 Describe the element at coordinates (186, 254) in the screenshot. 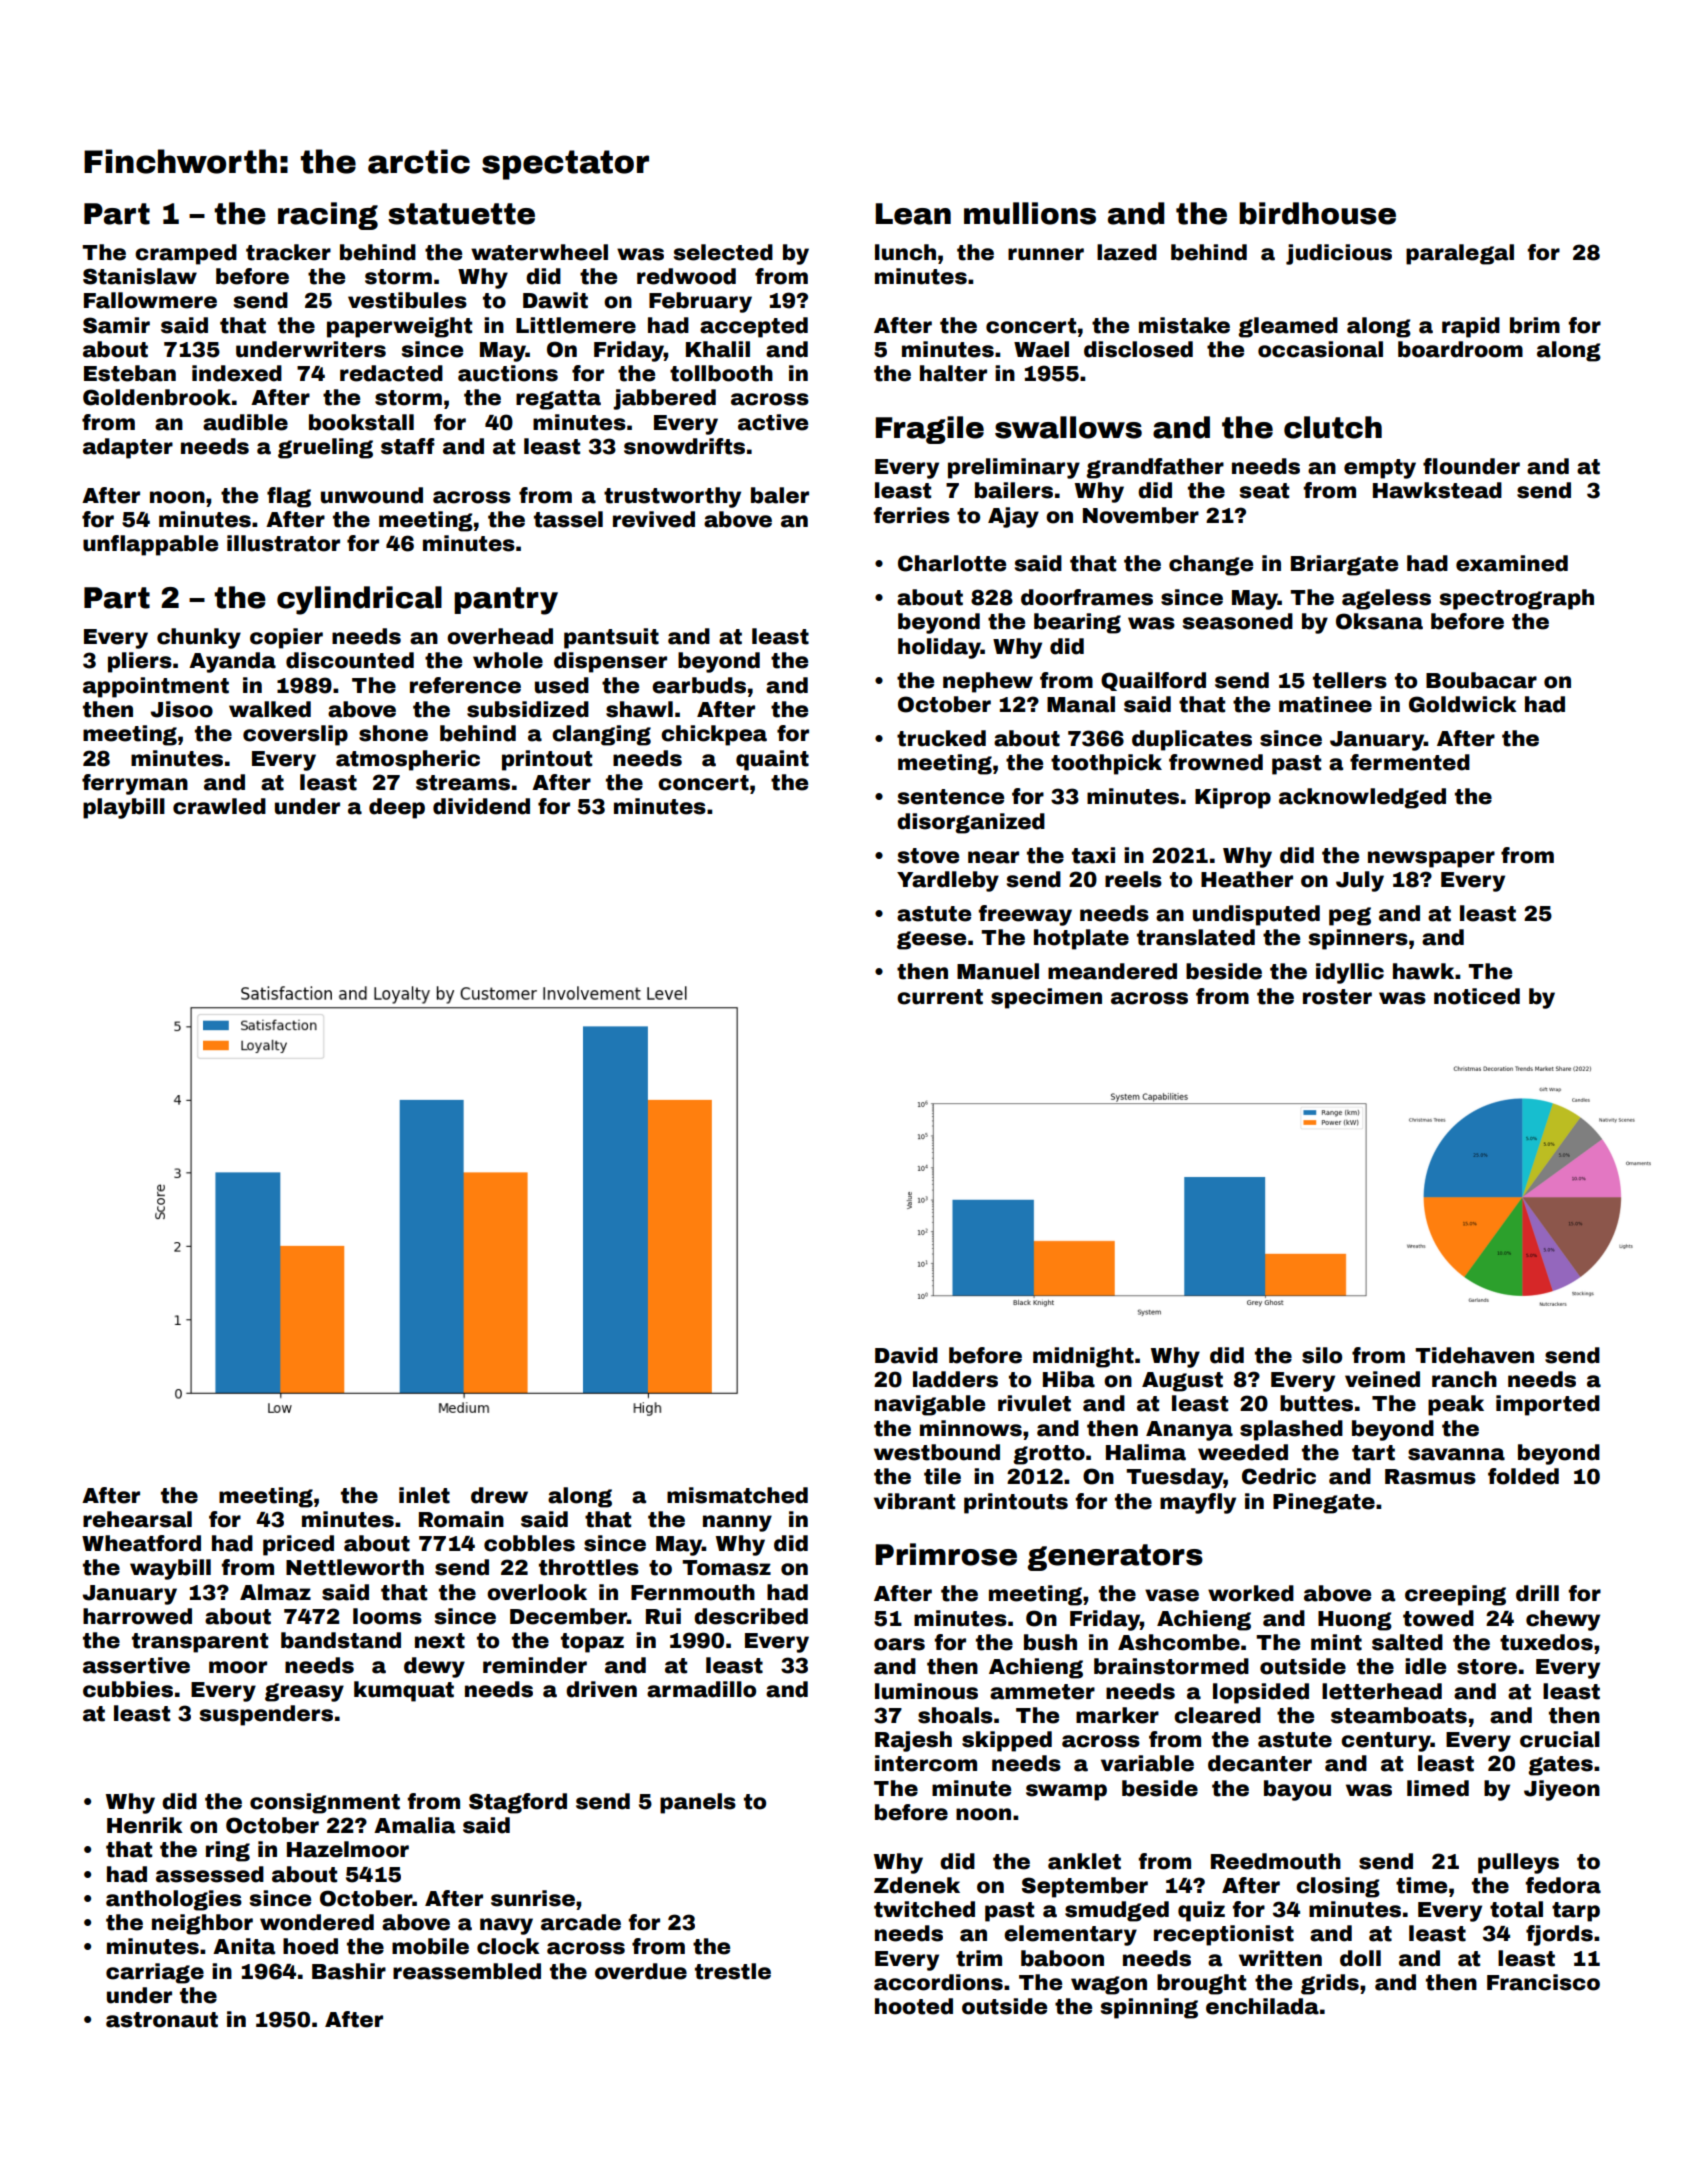

I see `cramped` at that location.
